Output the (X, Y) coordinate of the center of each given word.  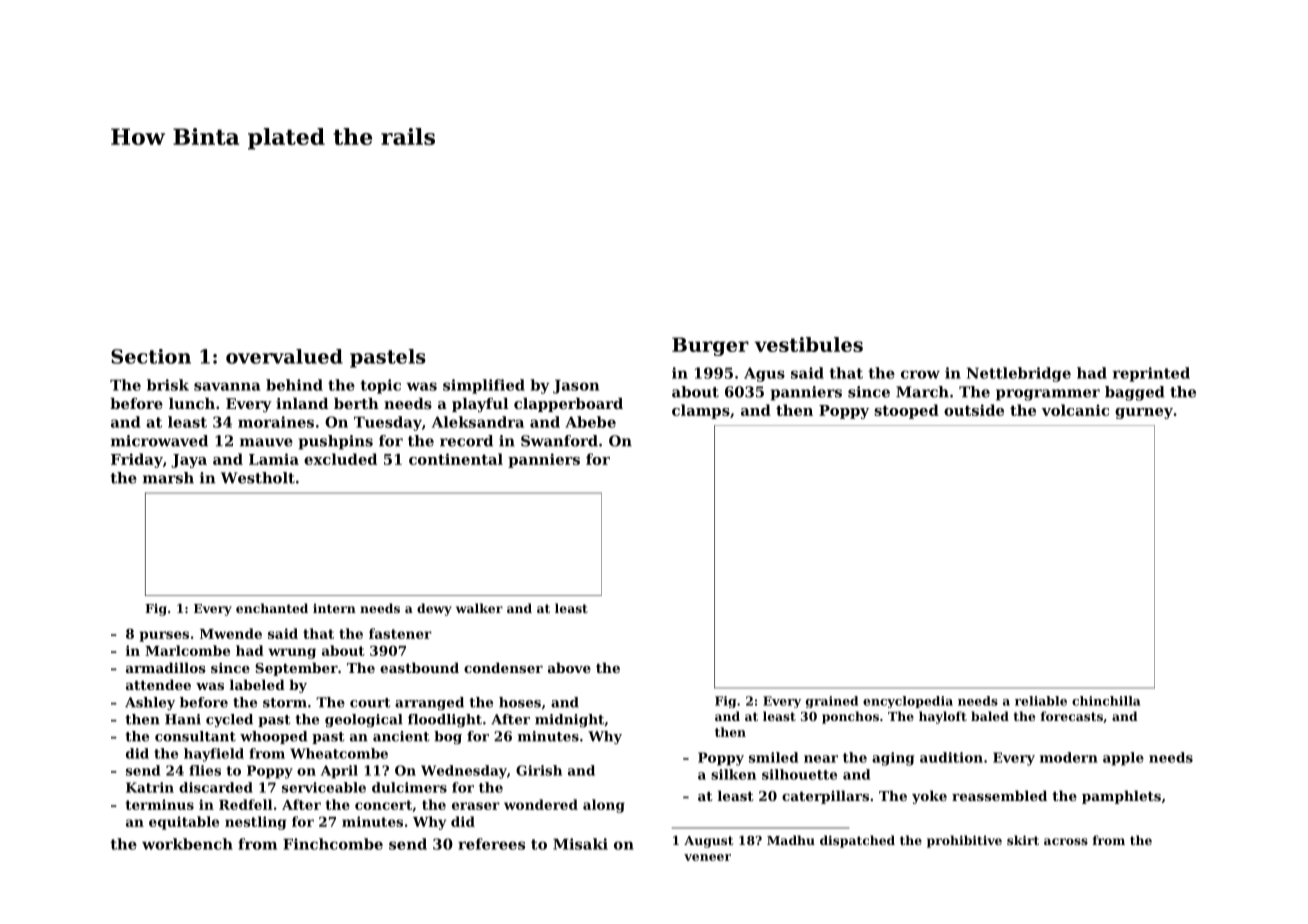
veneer (707, 857)
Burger (710, 346)
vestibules (808, 344)
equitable (184, 823)
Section (151, 356)
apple (1123, 759)
